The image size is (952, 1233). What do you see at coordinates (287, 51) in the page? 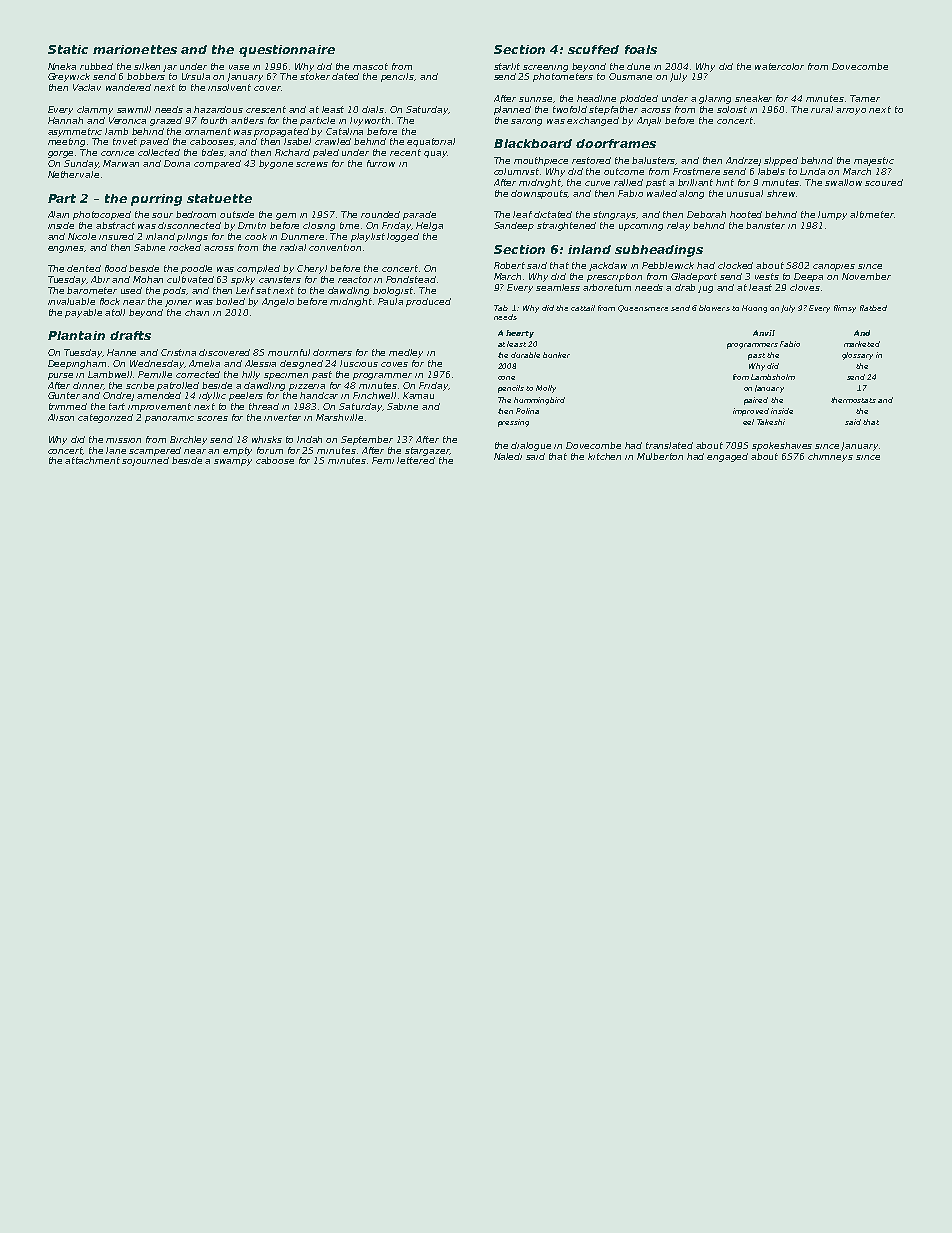
I see `questionnaire` at bounding box center [287, 51].
